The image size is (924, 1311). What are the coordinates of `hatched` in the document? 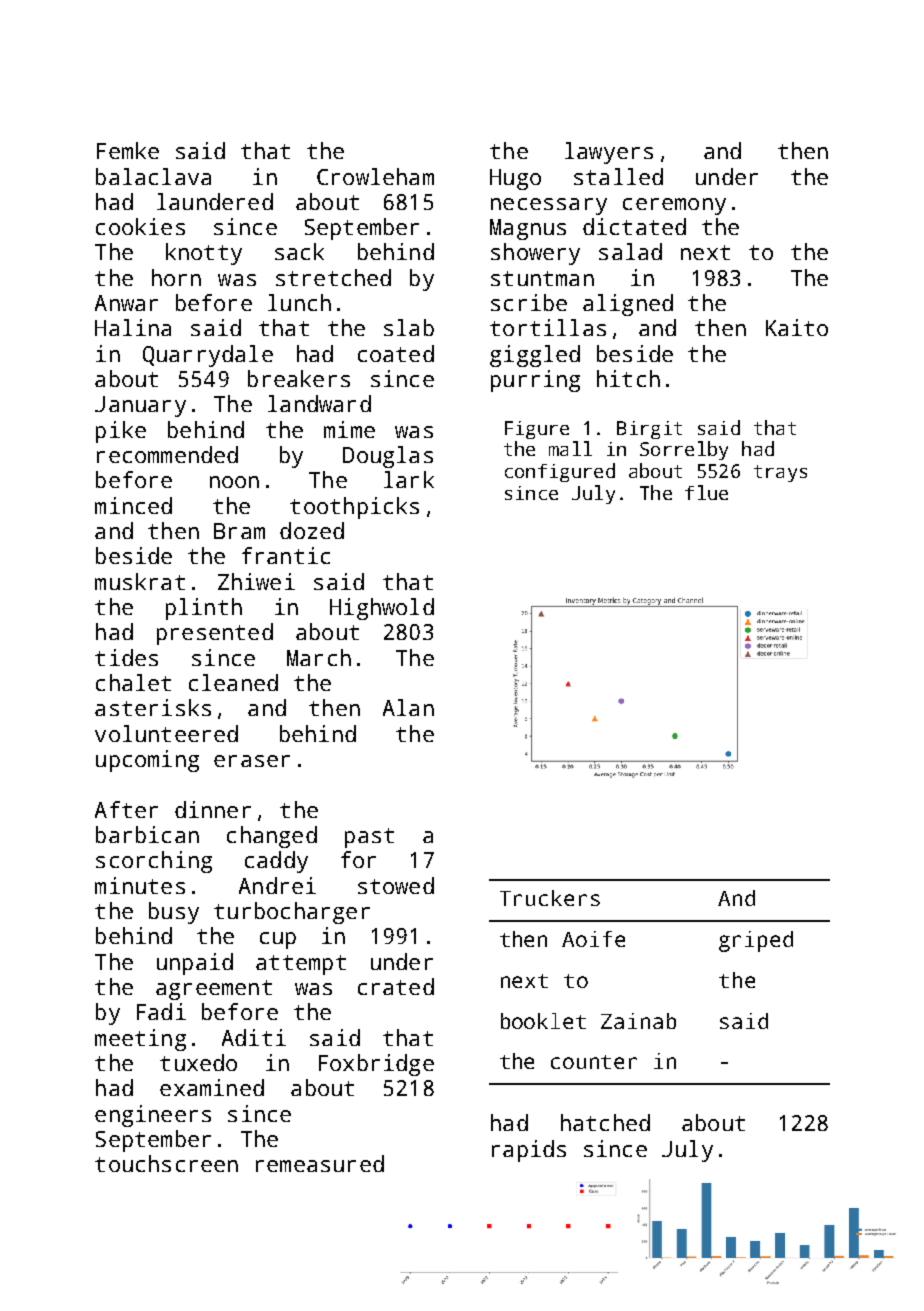 It's located at (605, 1122).
